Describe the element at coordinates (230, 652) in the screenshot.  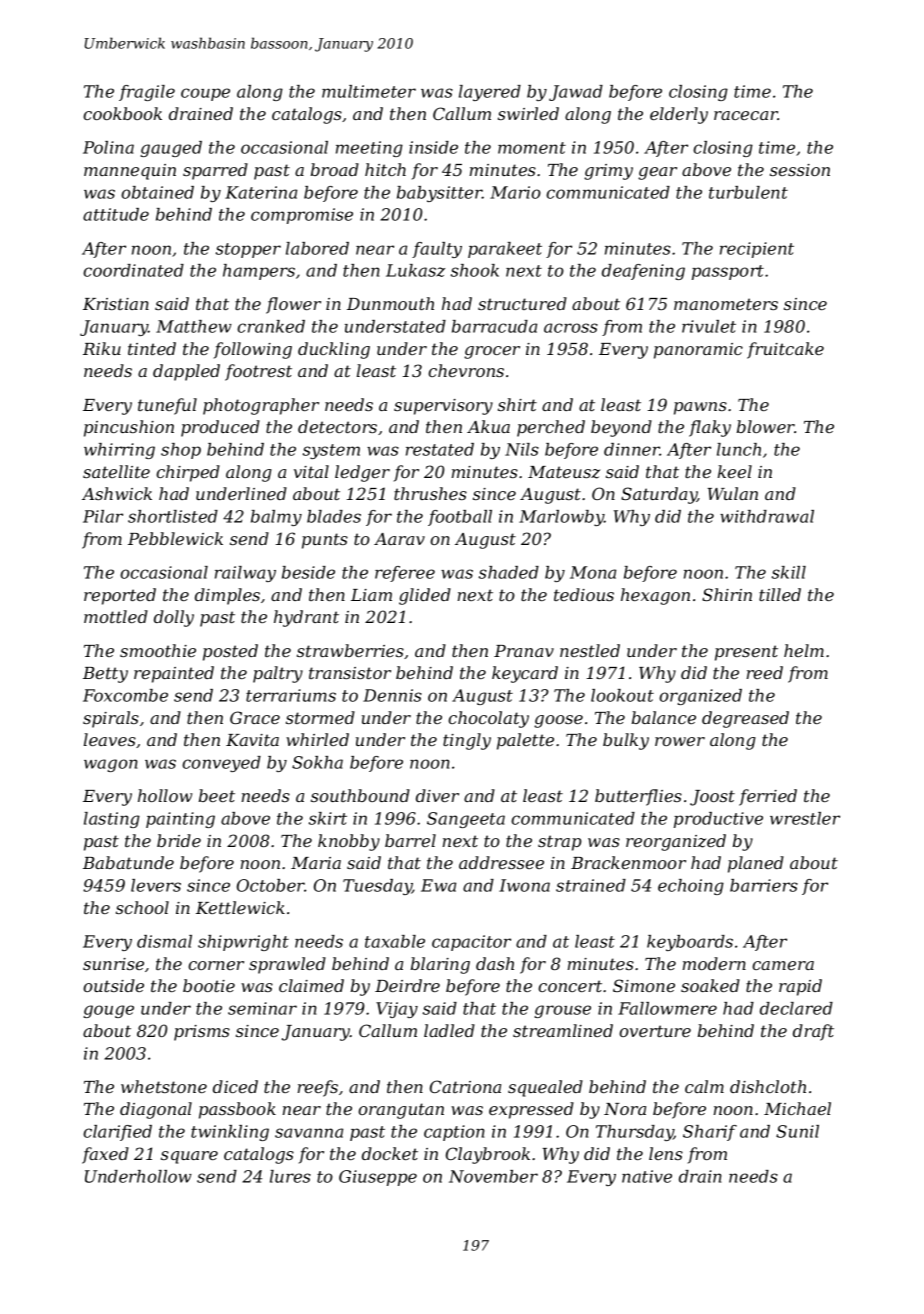
I see `posted` at that location.
